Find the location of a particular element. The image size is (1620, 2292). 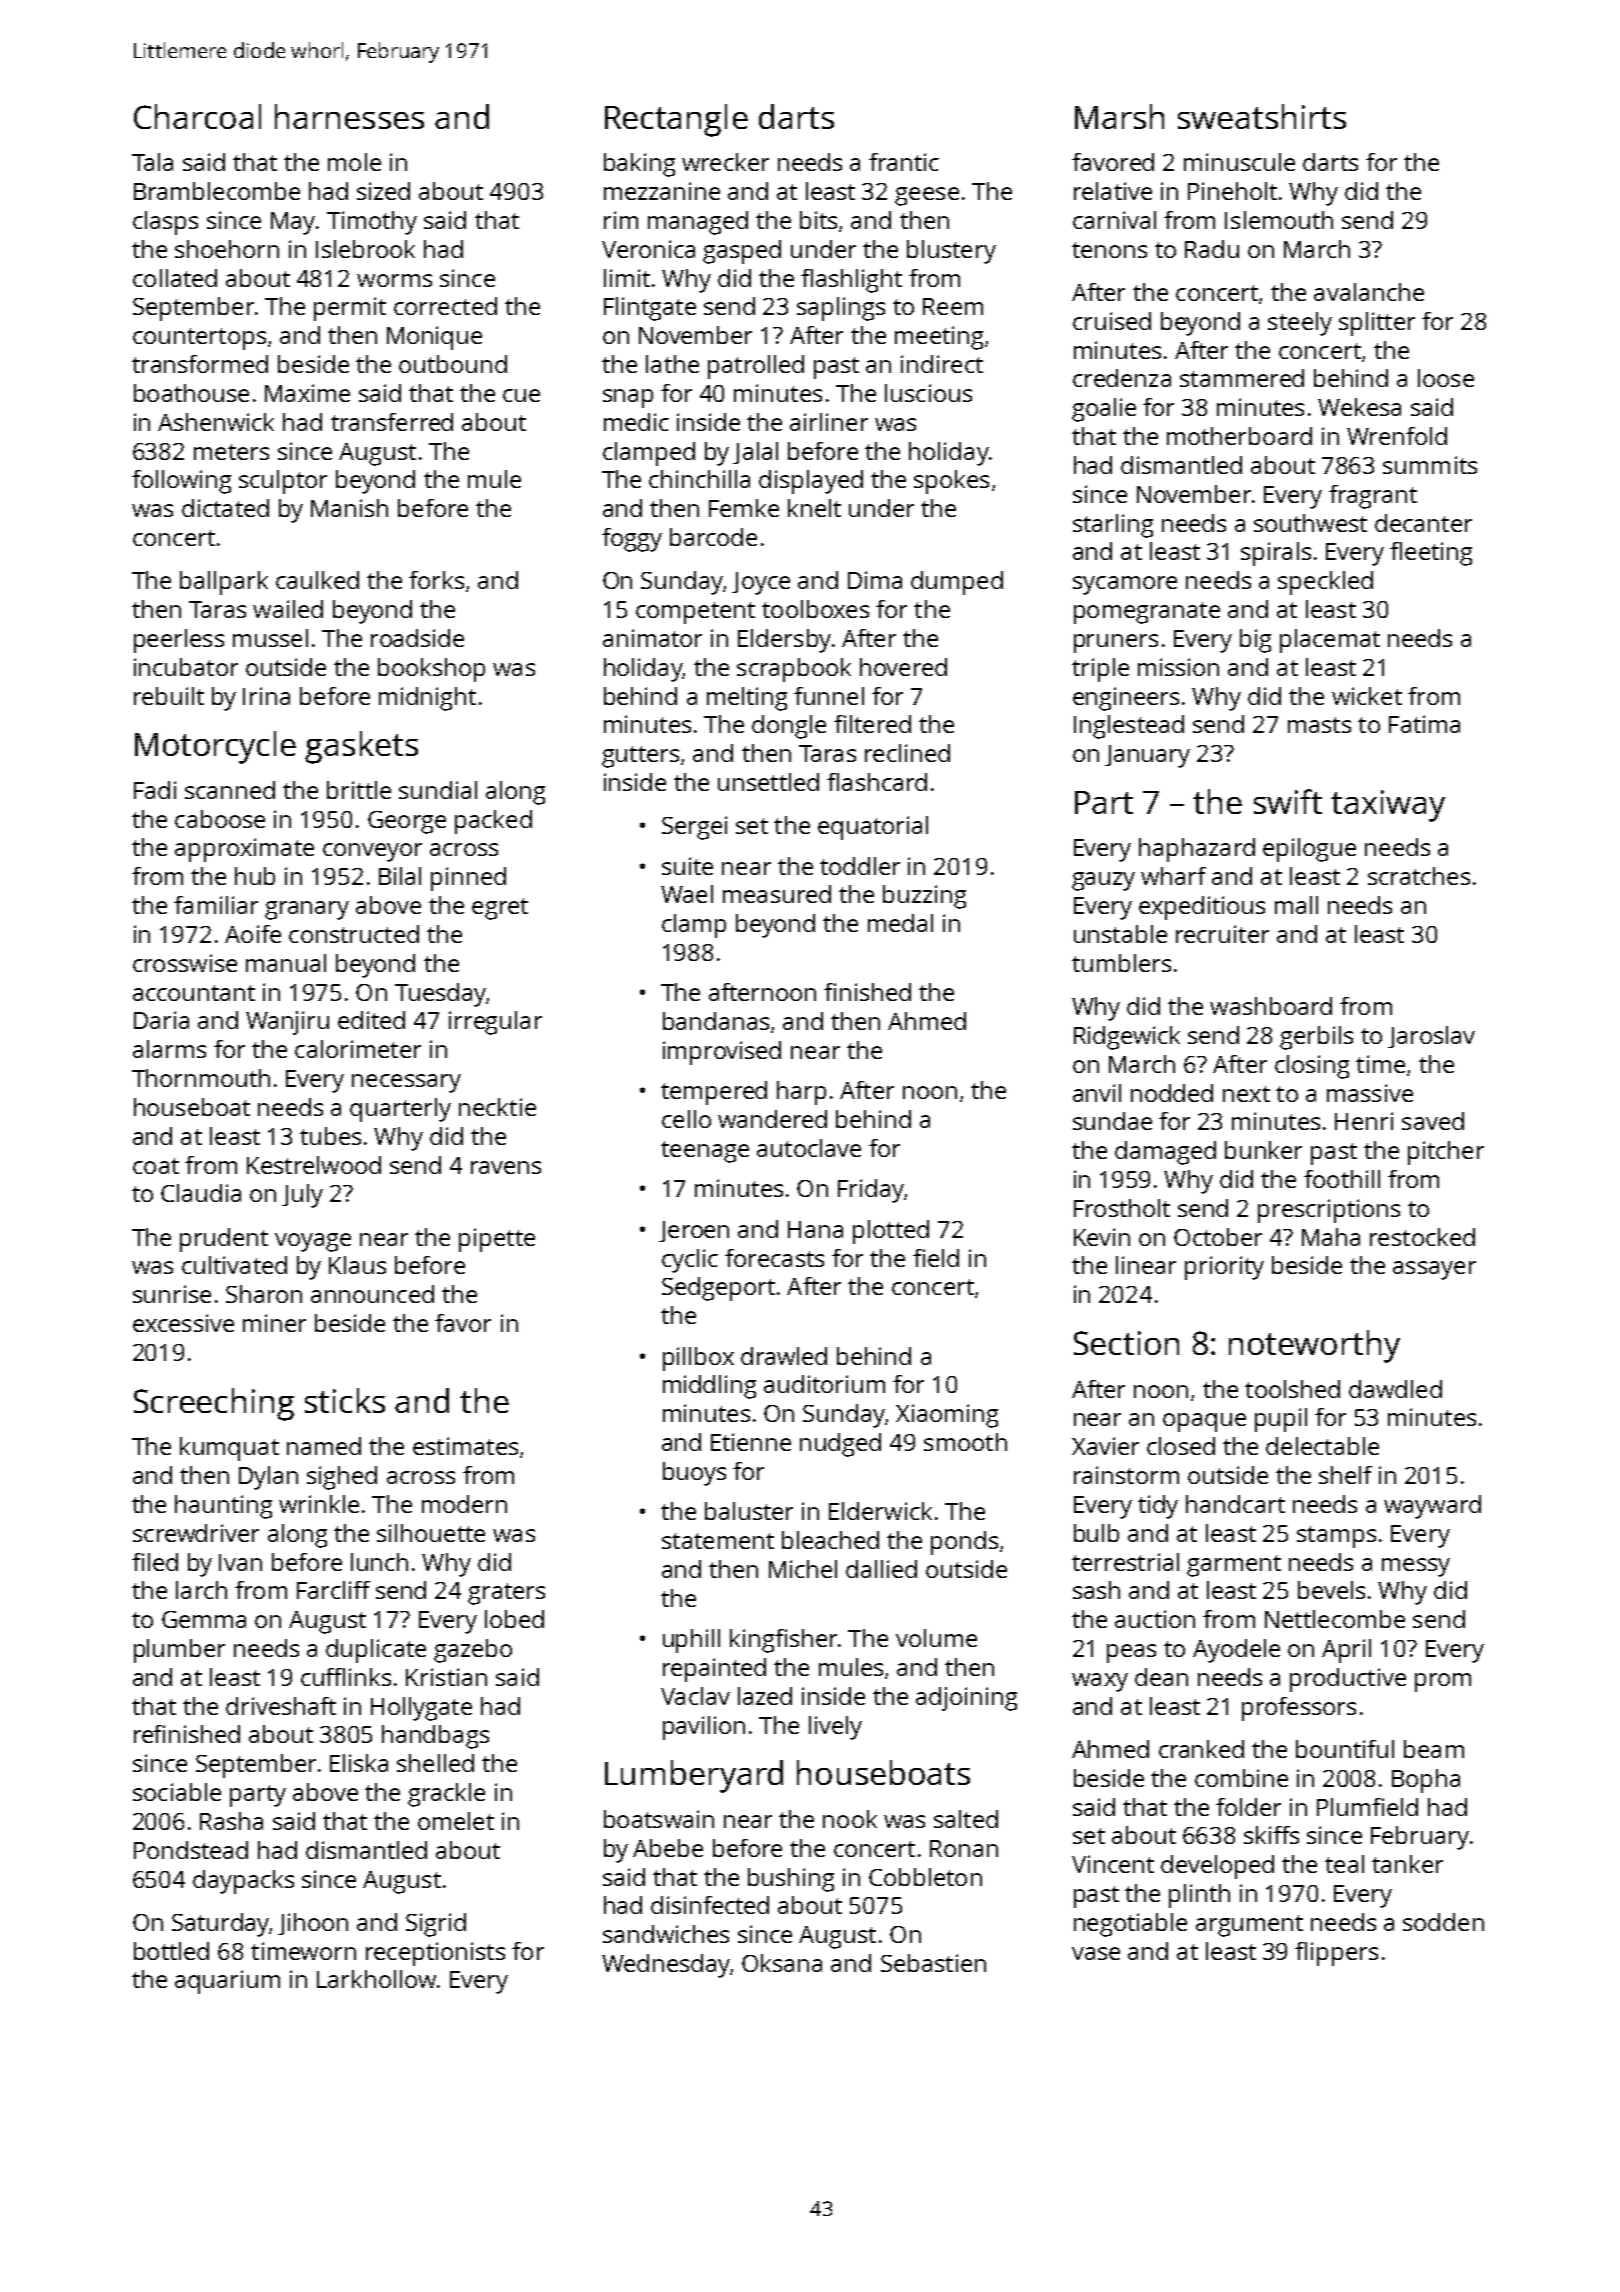

buoys is located at coordinates (694, 1474).
